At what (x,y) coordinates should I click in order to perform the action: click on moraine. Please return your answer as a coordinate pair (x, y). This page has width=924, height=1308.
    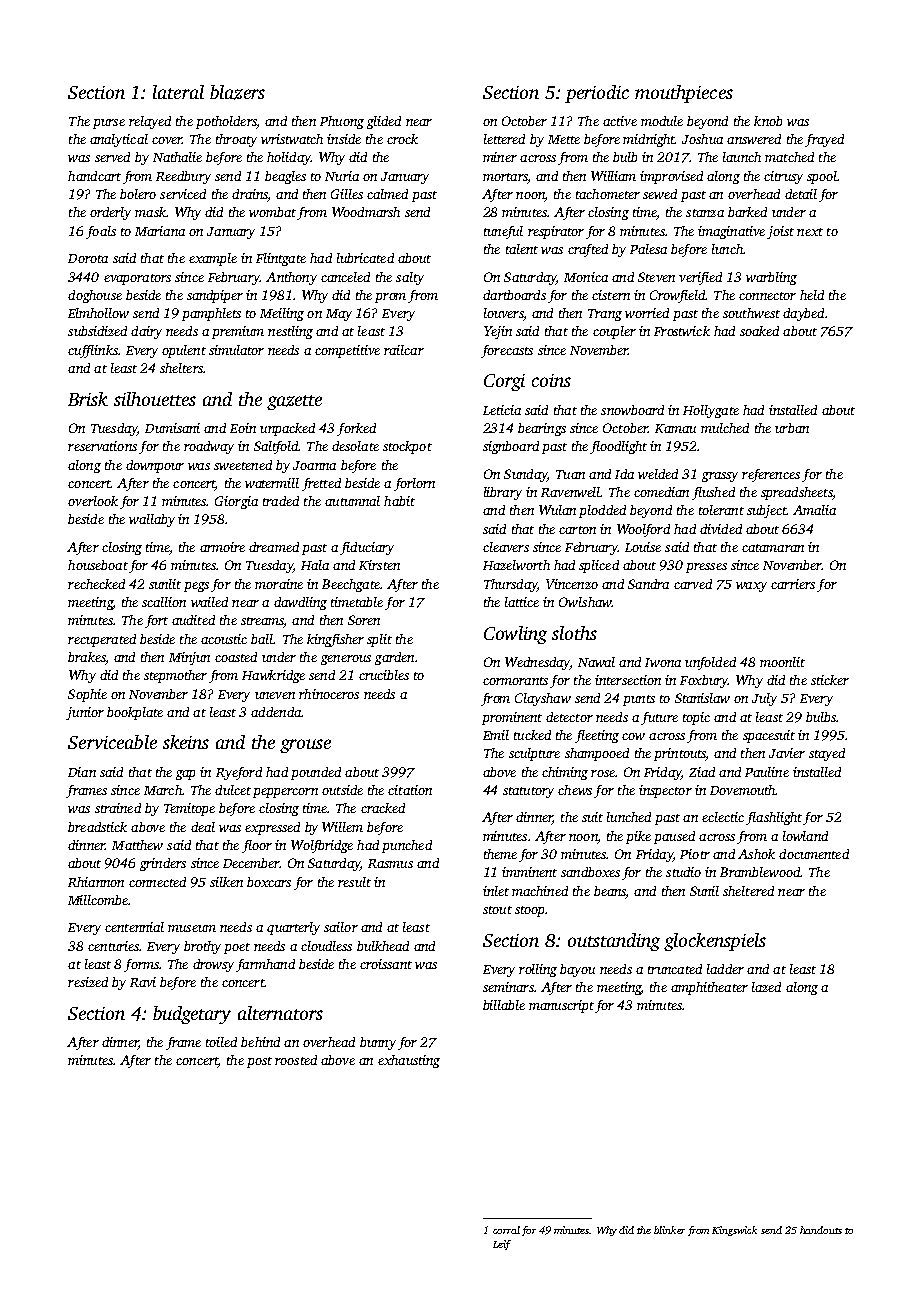
    Looking at the image, I should click on (279, 584).
